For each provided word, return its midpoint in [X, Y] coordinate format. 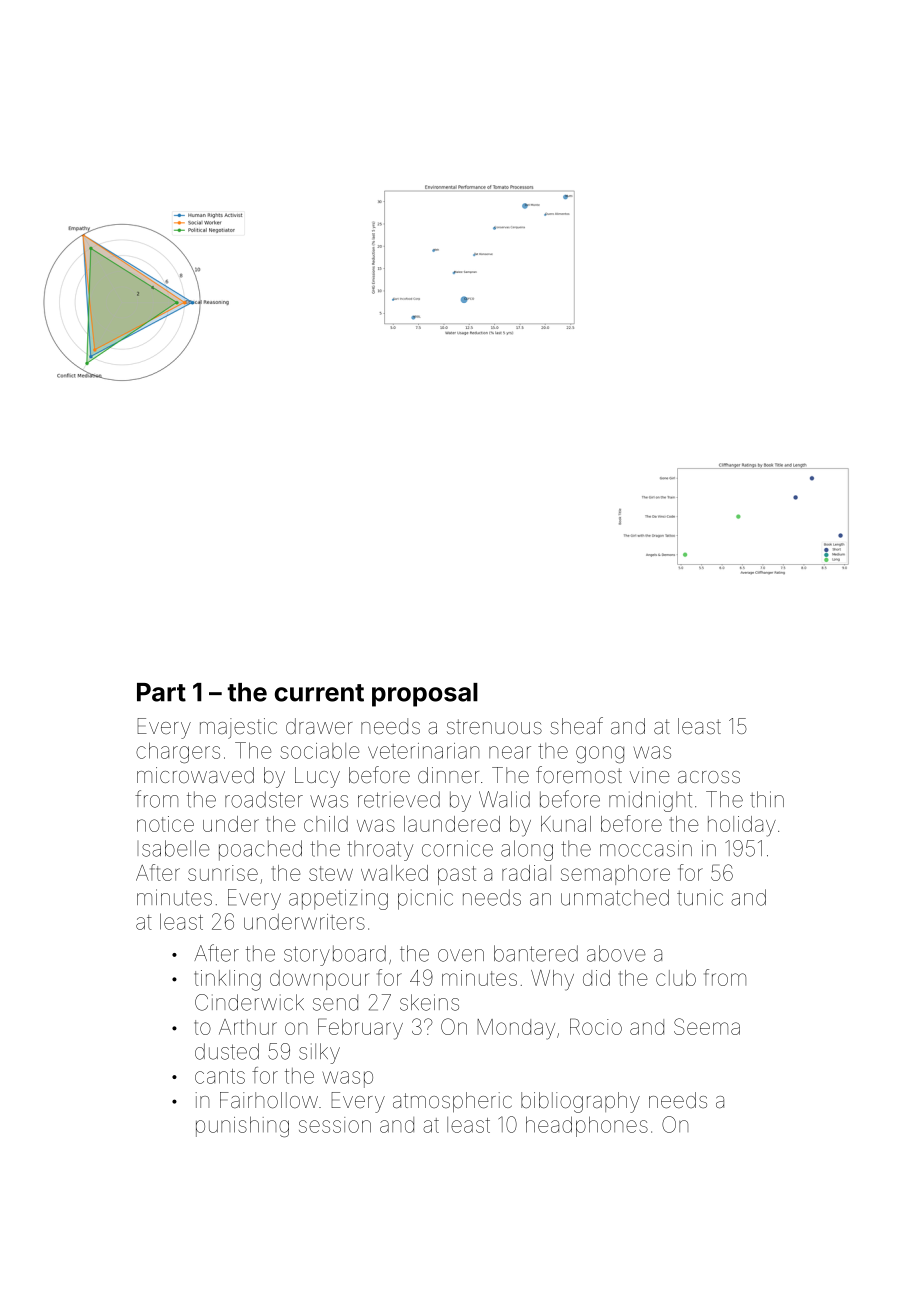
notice [165, 824]
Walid [504, 799]
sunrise [223, 873]
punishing [242, 1126]
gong [600, 754]
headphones [587, 1126]
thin [767, 799]
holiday [742, 826]
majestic [238, 728]
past [457, 875]
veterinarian [423, 751]
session [335, 1125]
